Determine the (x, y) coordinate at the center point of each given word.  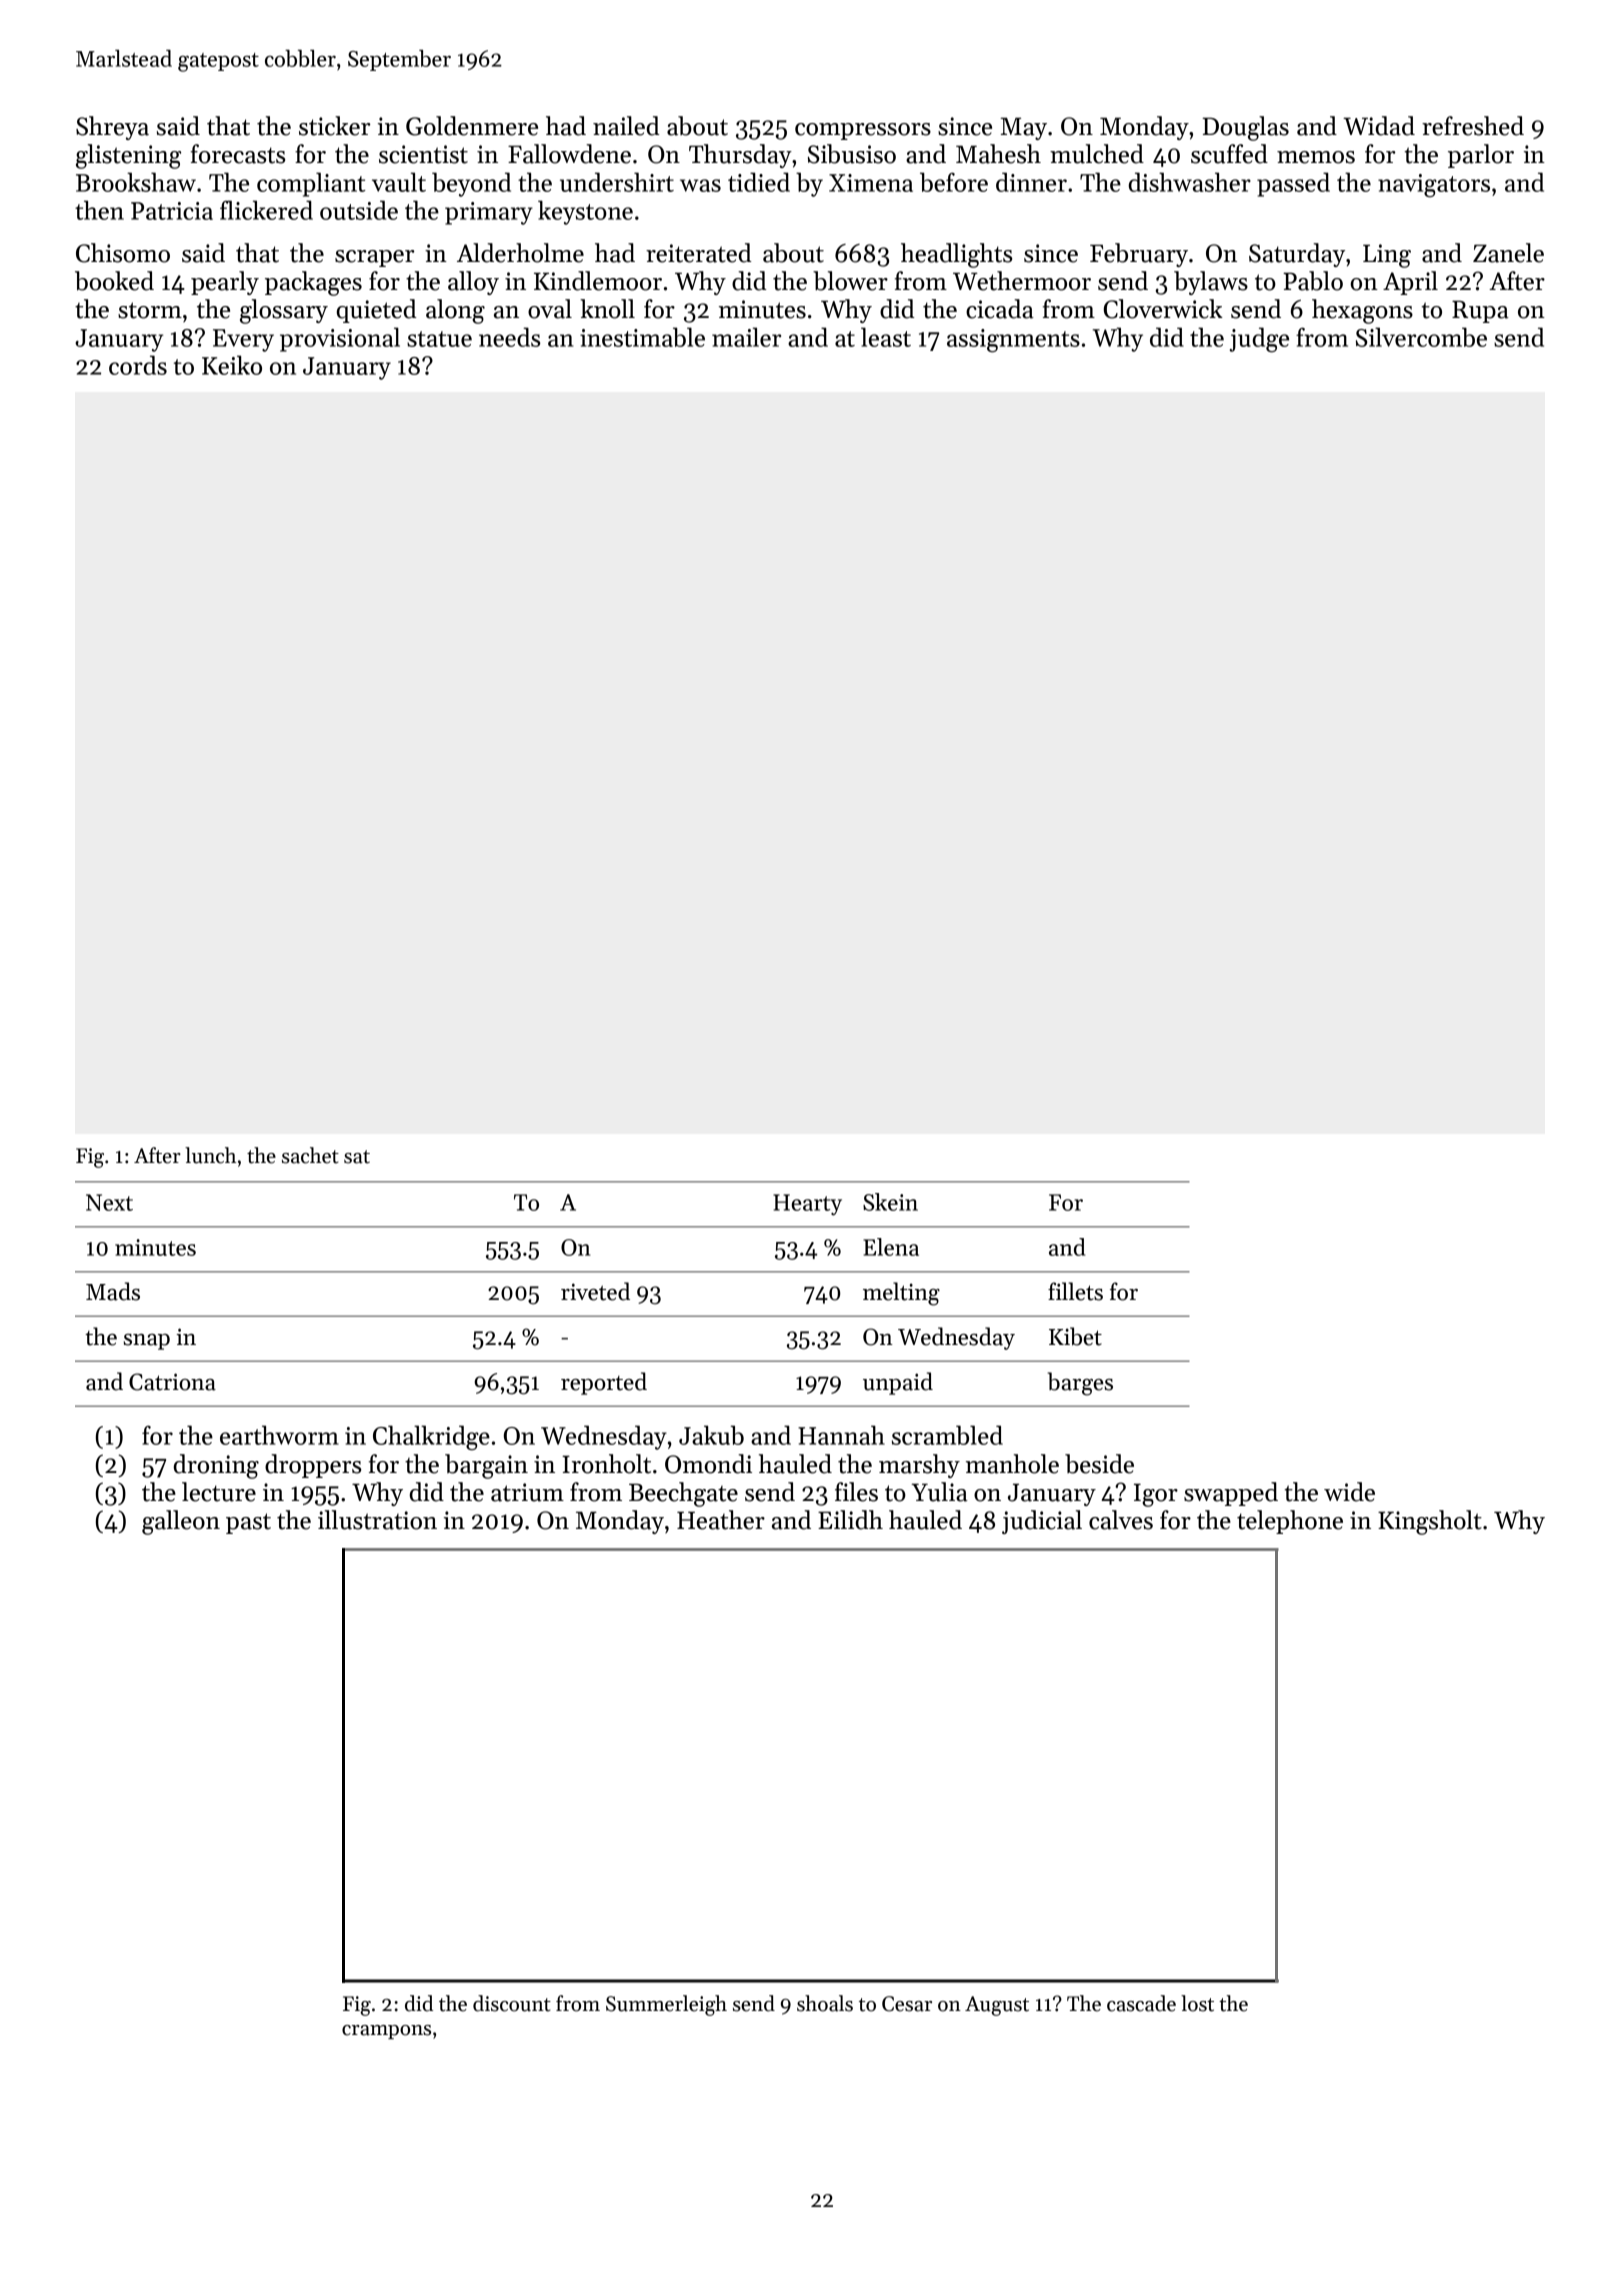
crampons (386, 2032)
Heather (721, 1520)
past (248, 1523)
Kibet (1075, 1336)
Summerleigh (666, 2005)
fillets (1075, 1291)
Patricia (172, 211)
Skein (890, 1202)
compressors (863, 131)
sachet (310, 1155)
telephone (1290, 1522)
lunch (210, 1155)
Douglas (1245, 128)
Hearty (807, 1205)
